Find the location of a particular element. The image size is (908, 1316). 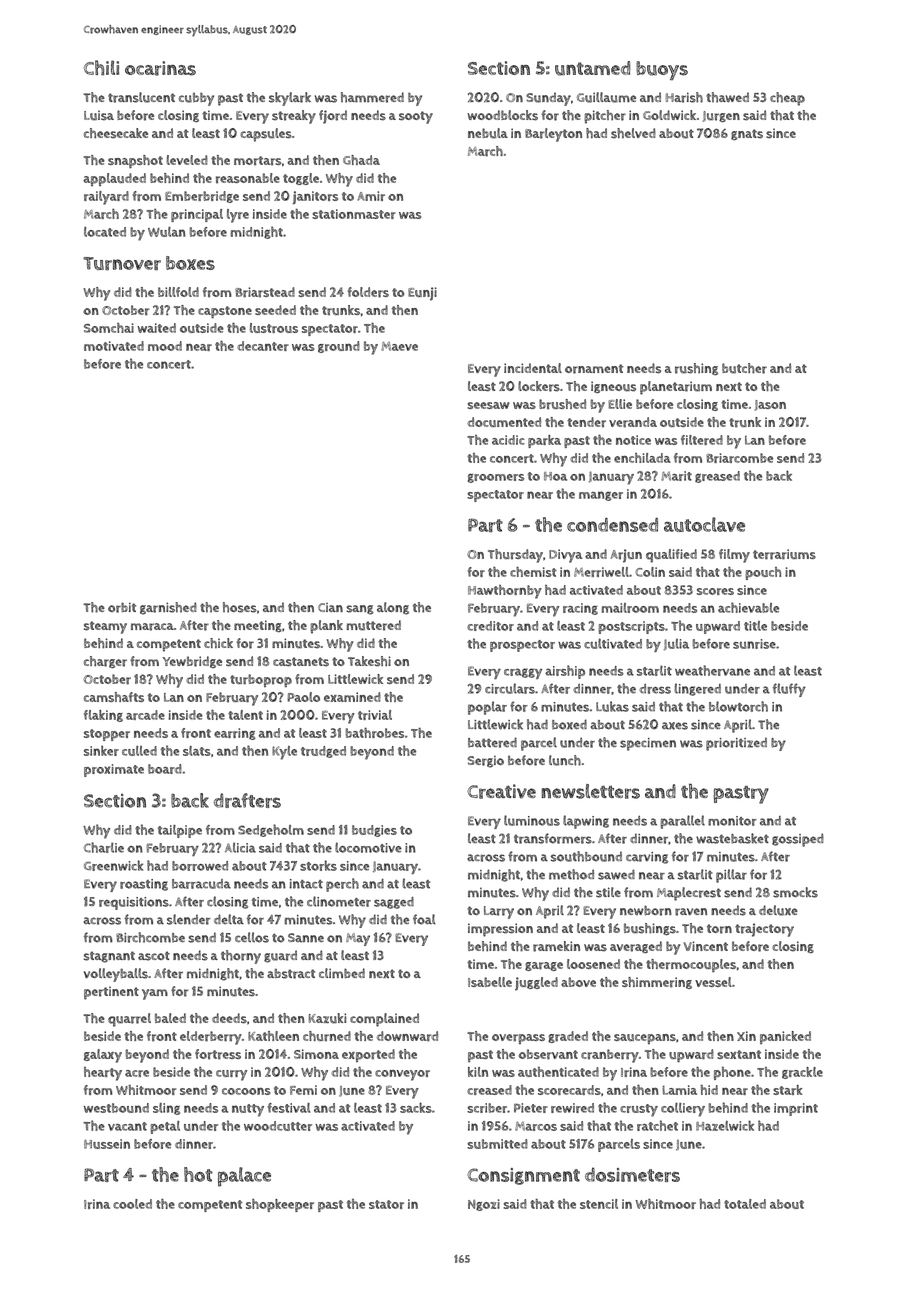

Chili is located at coordinates (101, 68).
